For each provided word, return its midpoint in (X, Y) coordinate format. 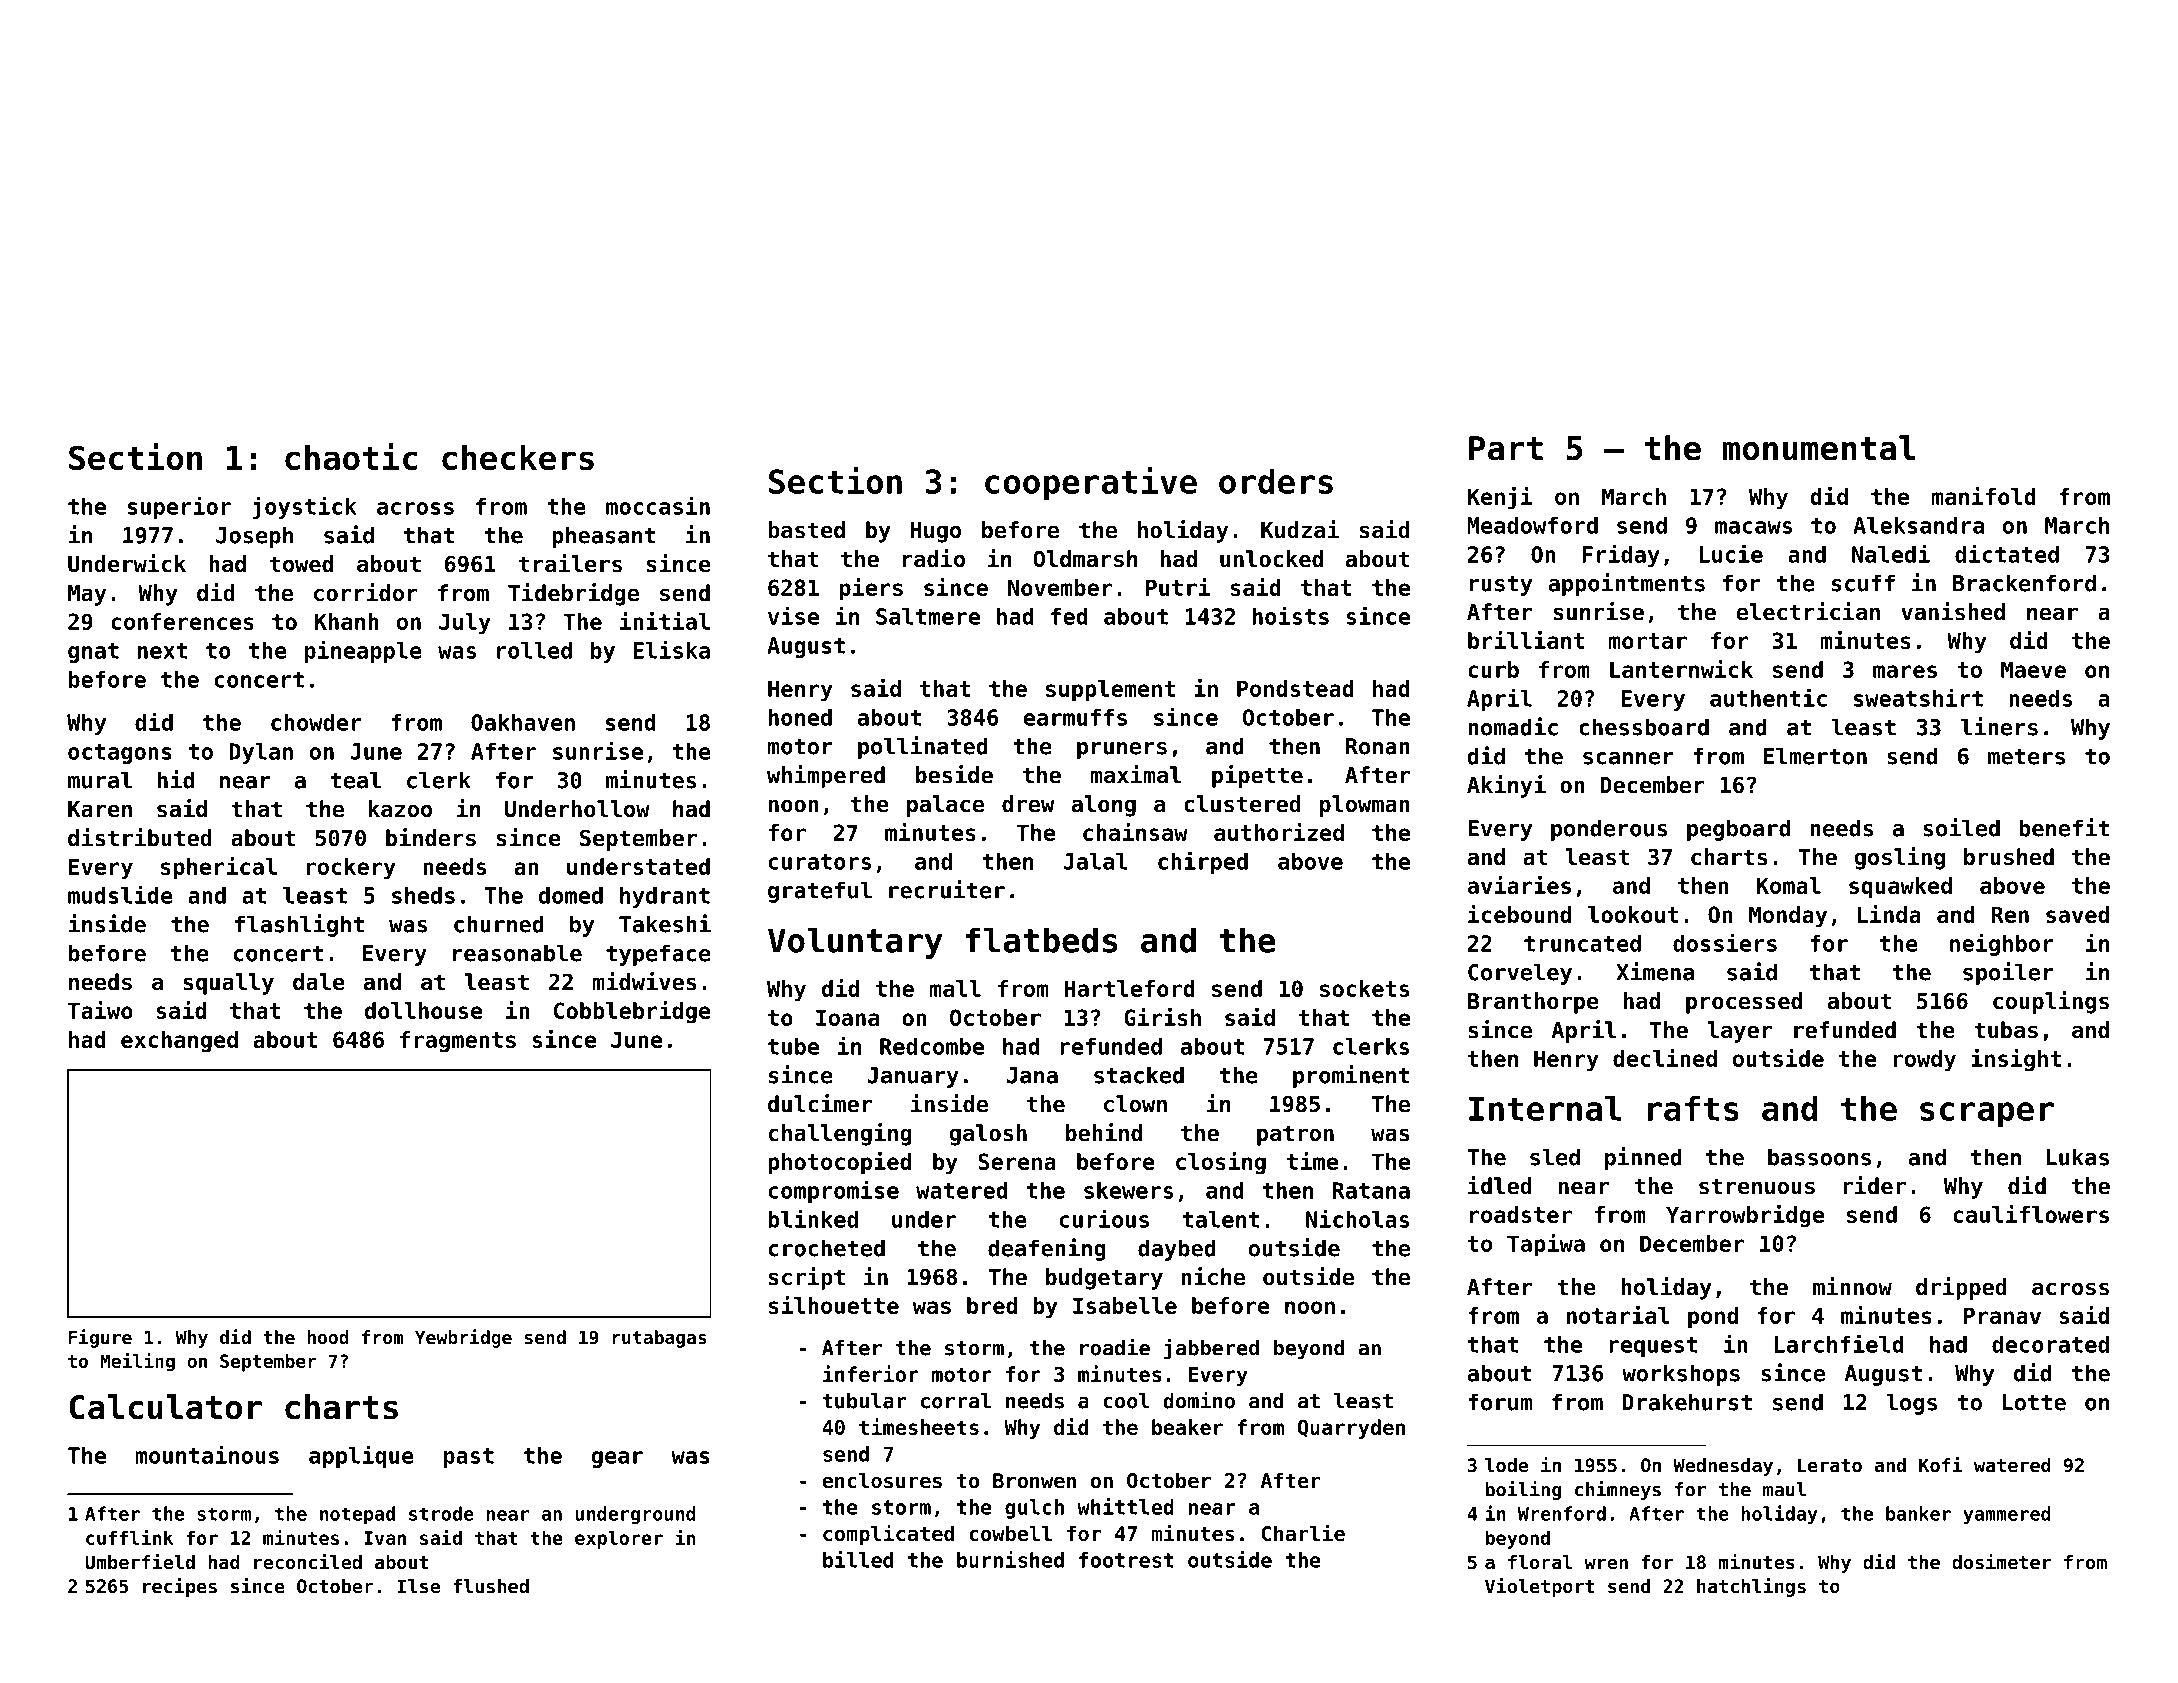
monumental (1819, 448)
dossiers (1725, 942)
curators (820, 862)
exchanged (179, 1042)
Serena (1017, 1161)
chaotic (351, 456)
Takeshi (665, 923)
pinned (1643, 1158)
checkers (518, 457)
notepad (357, 1515)
